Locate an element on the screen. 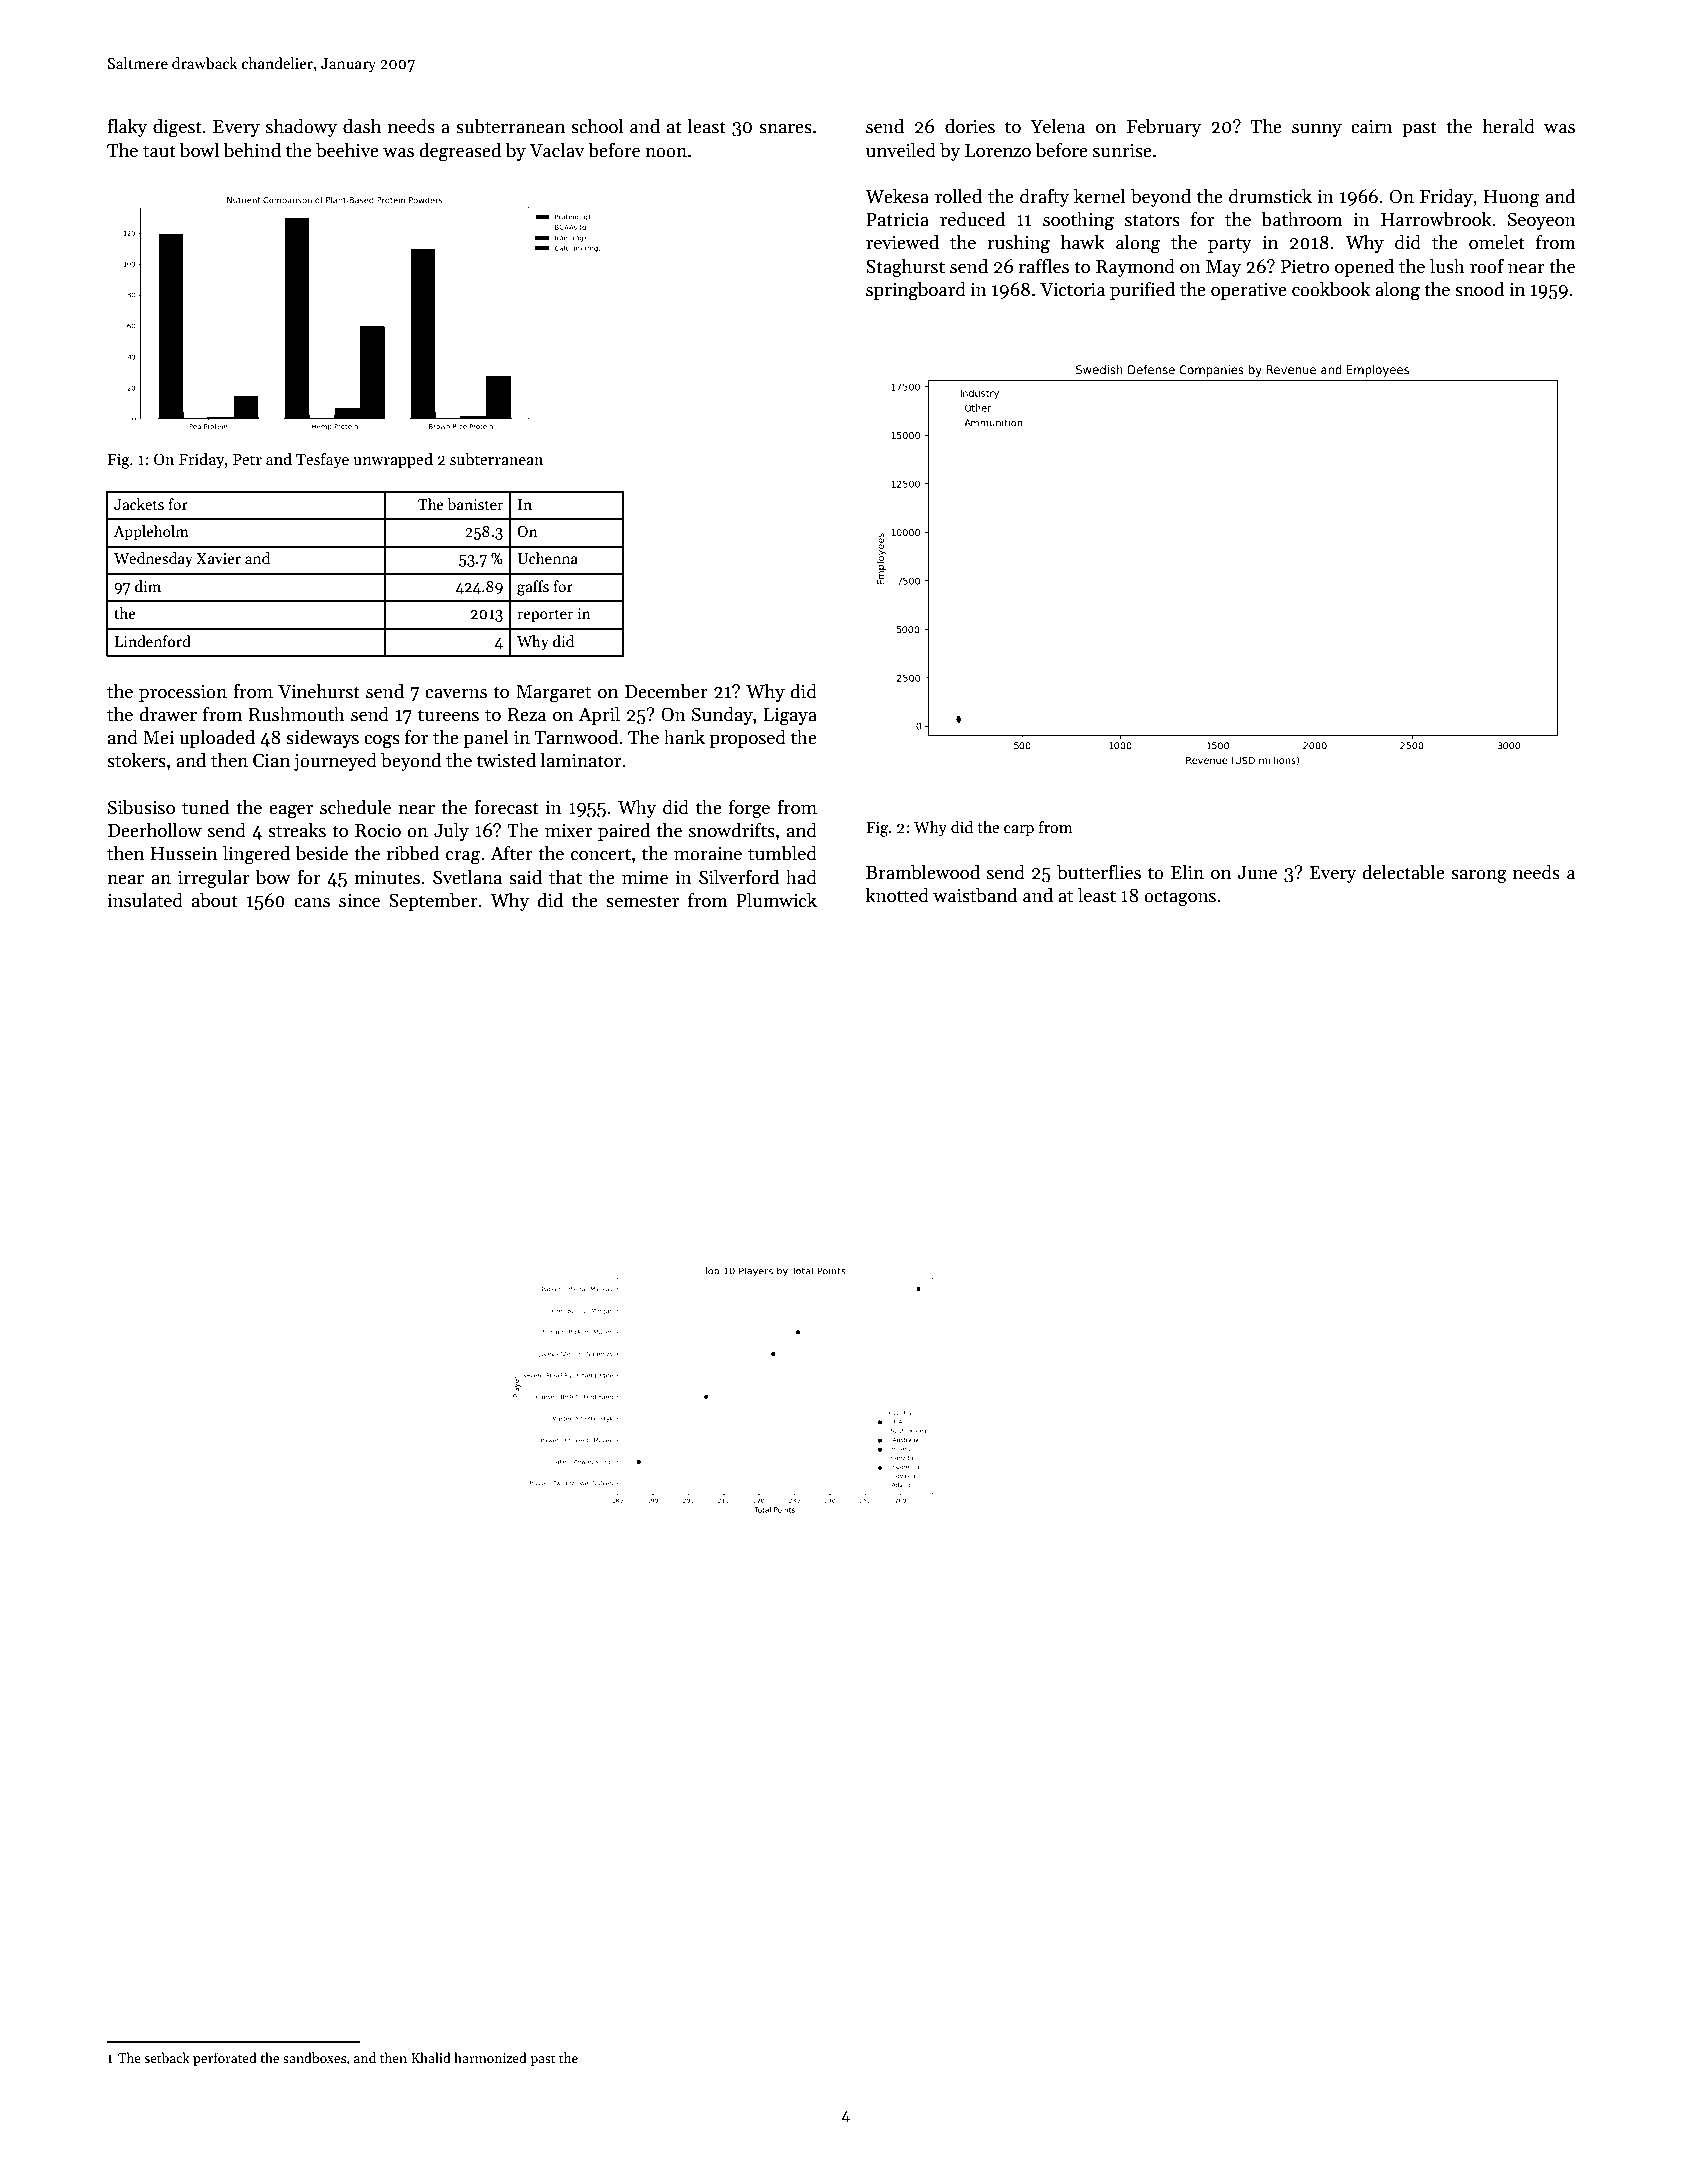 Image resolution: width=1683 pixels, height=2178 pixels. Khalid is located at coordinates (431, 2057).
